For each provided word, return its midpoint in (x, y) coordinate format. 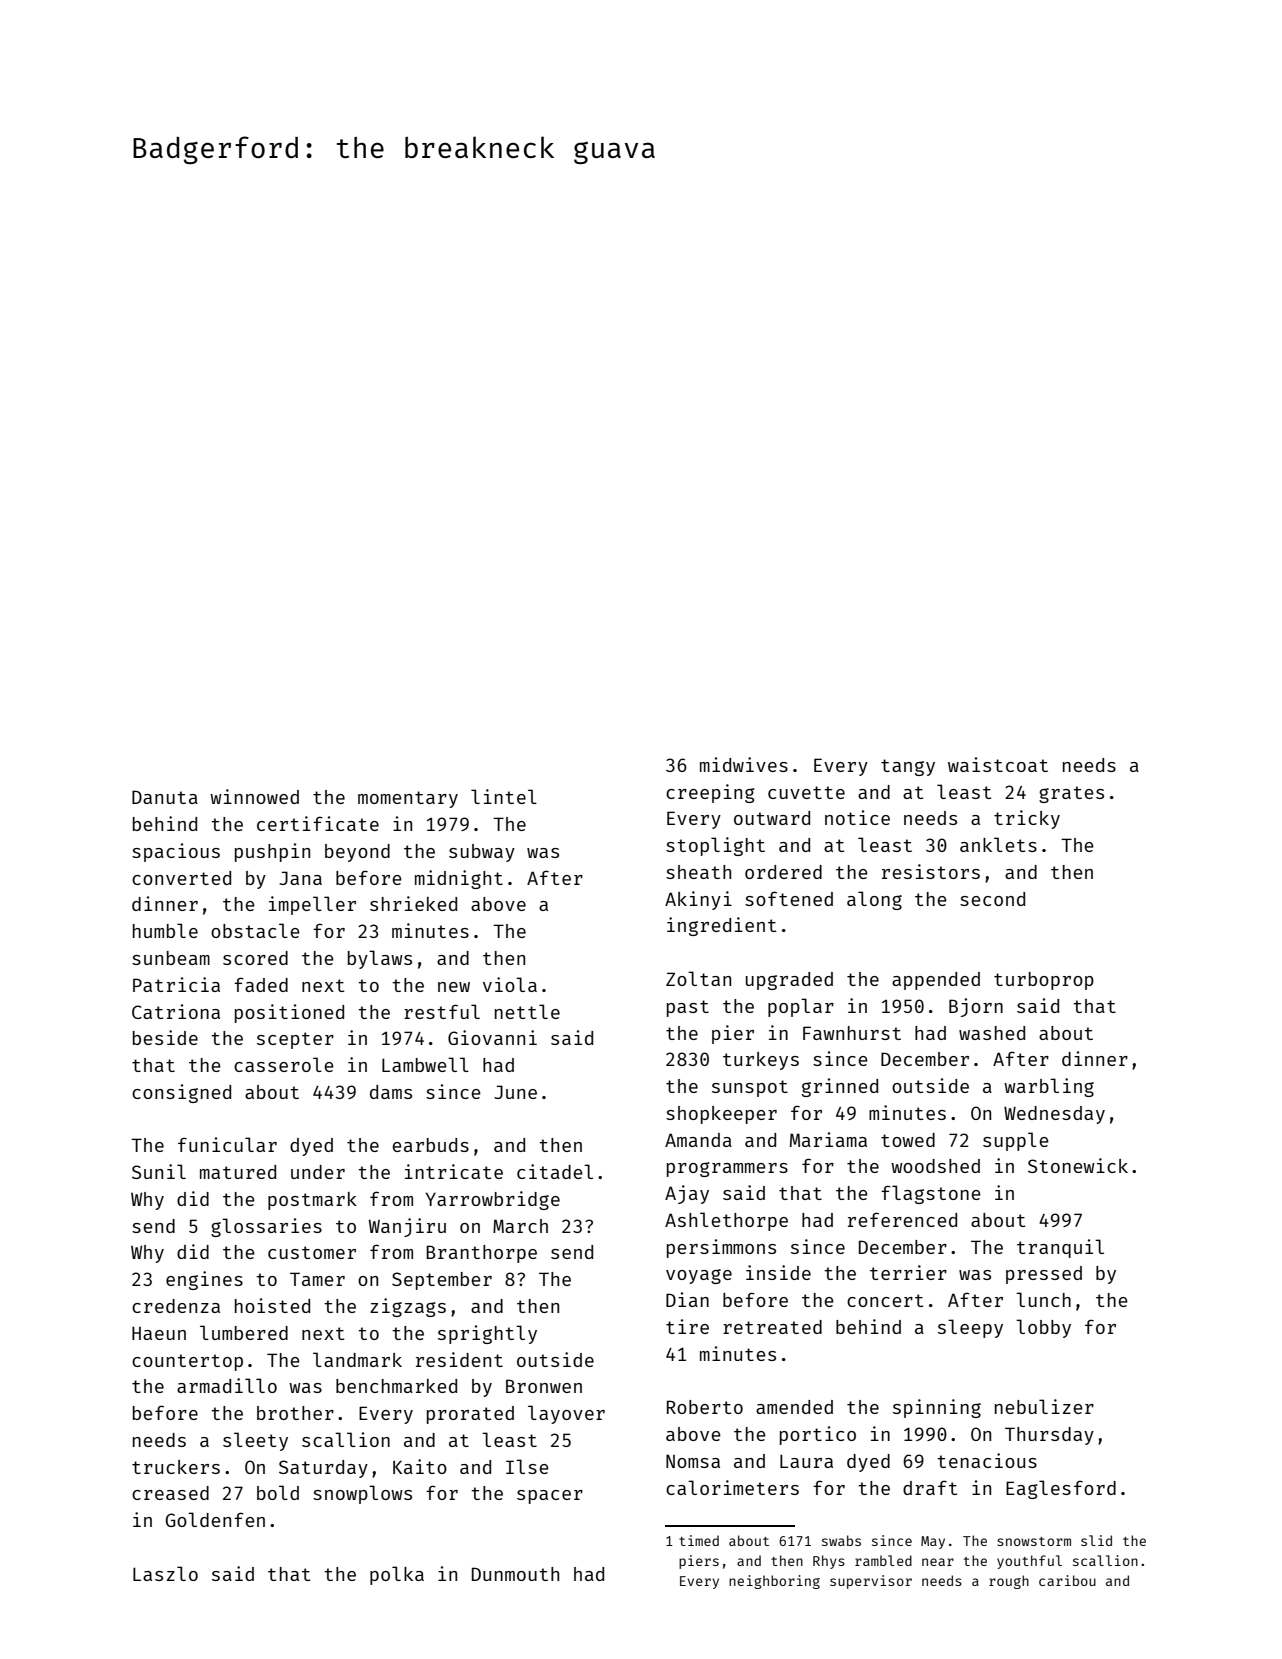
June (515, 1092)
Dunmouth (515, 1574)
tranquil (1060, 1248)
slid (1096, 1540)
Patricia (176, 984)
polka (397, 1575)
